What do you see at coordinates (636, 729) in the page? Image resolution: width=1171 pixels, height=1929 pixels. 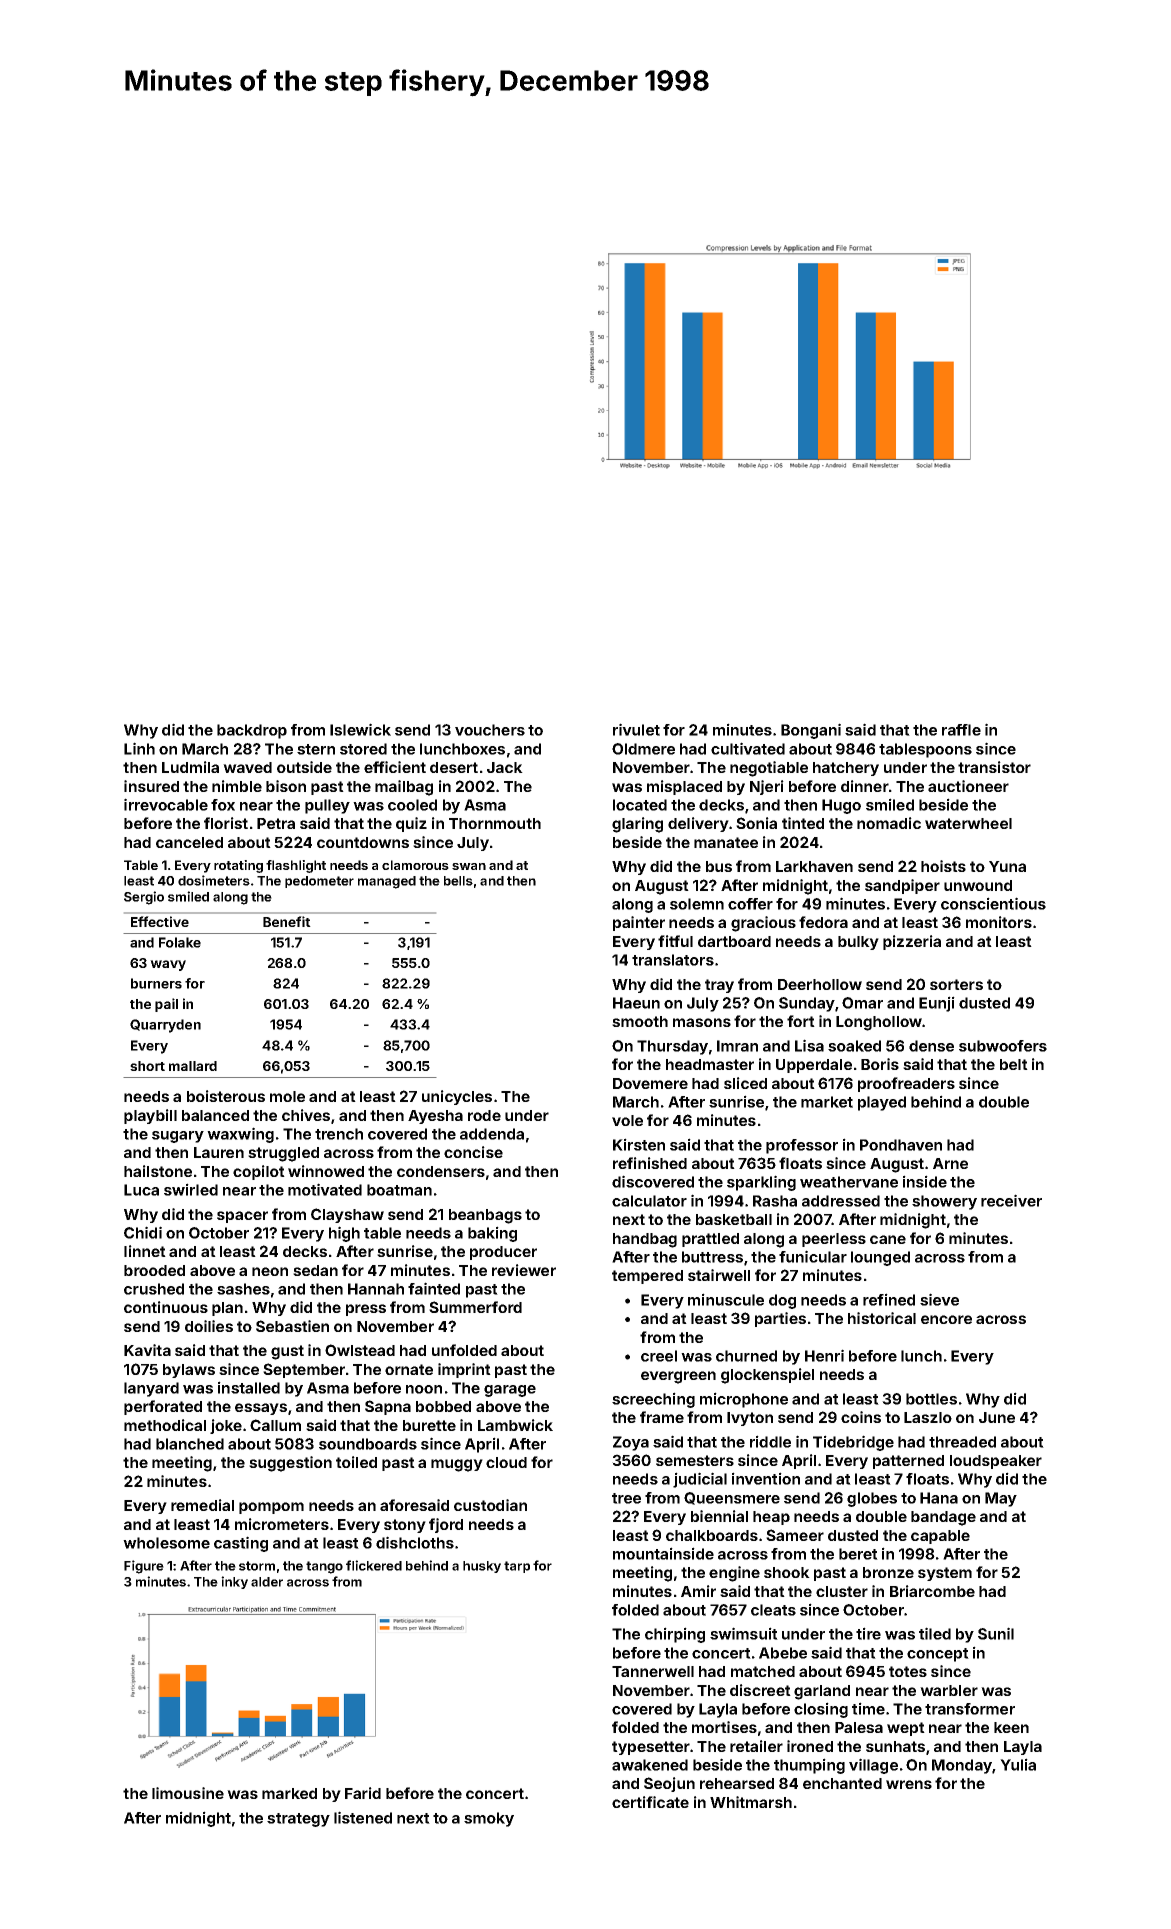 I see `rivulet` at bounding box center [636, 729].
